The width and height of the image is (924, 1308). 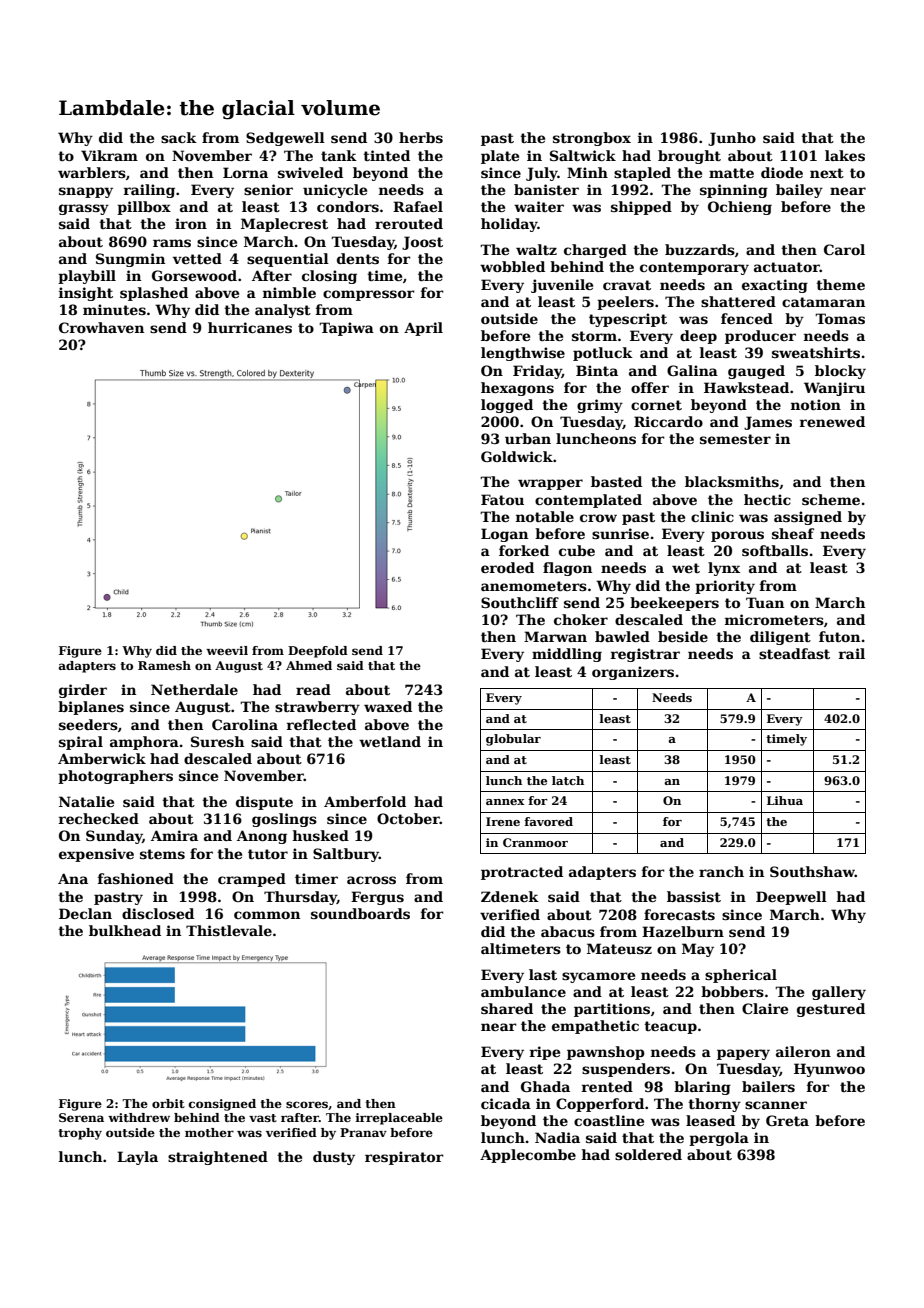 I want to click on sack, so click(x=179, y=137).
